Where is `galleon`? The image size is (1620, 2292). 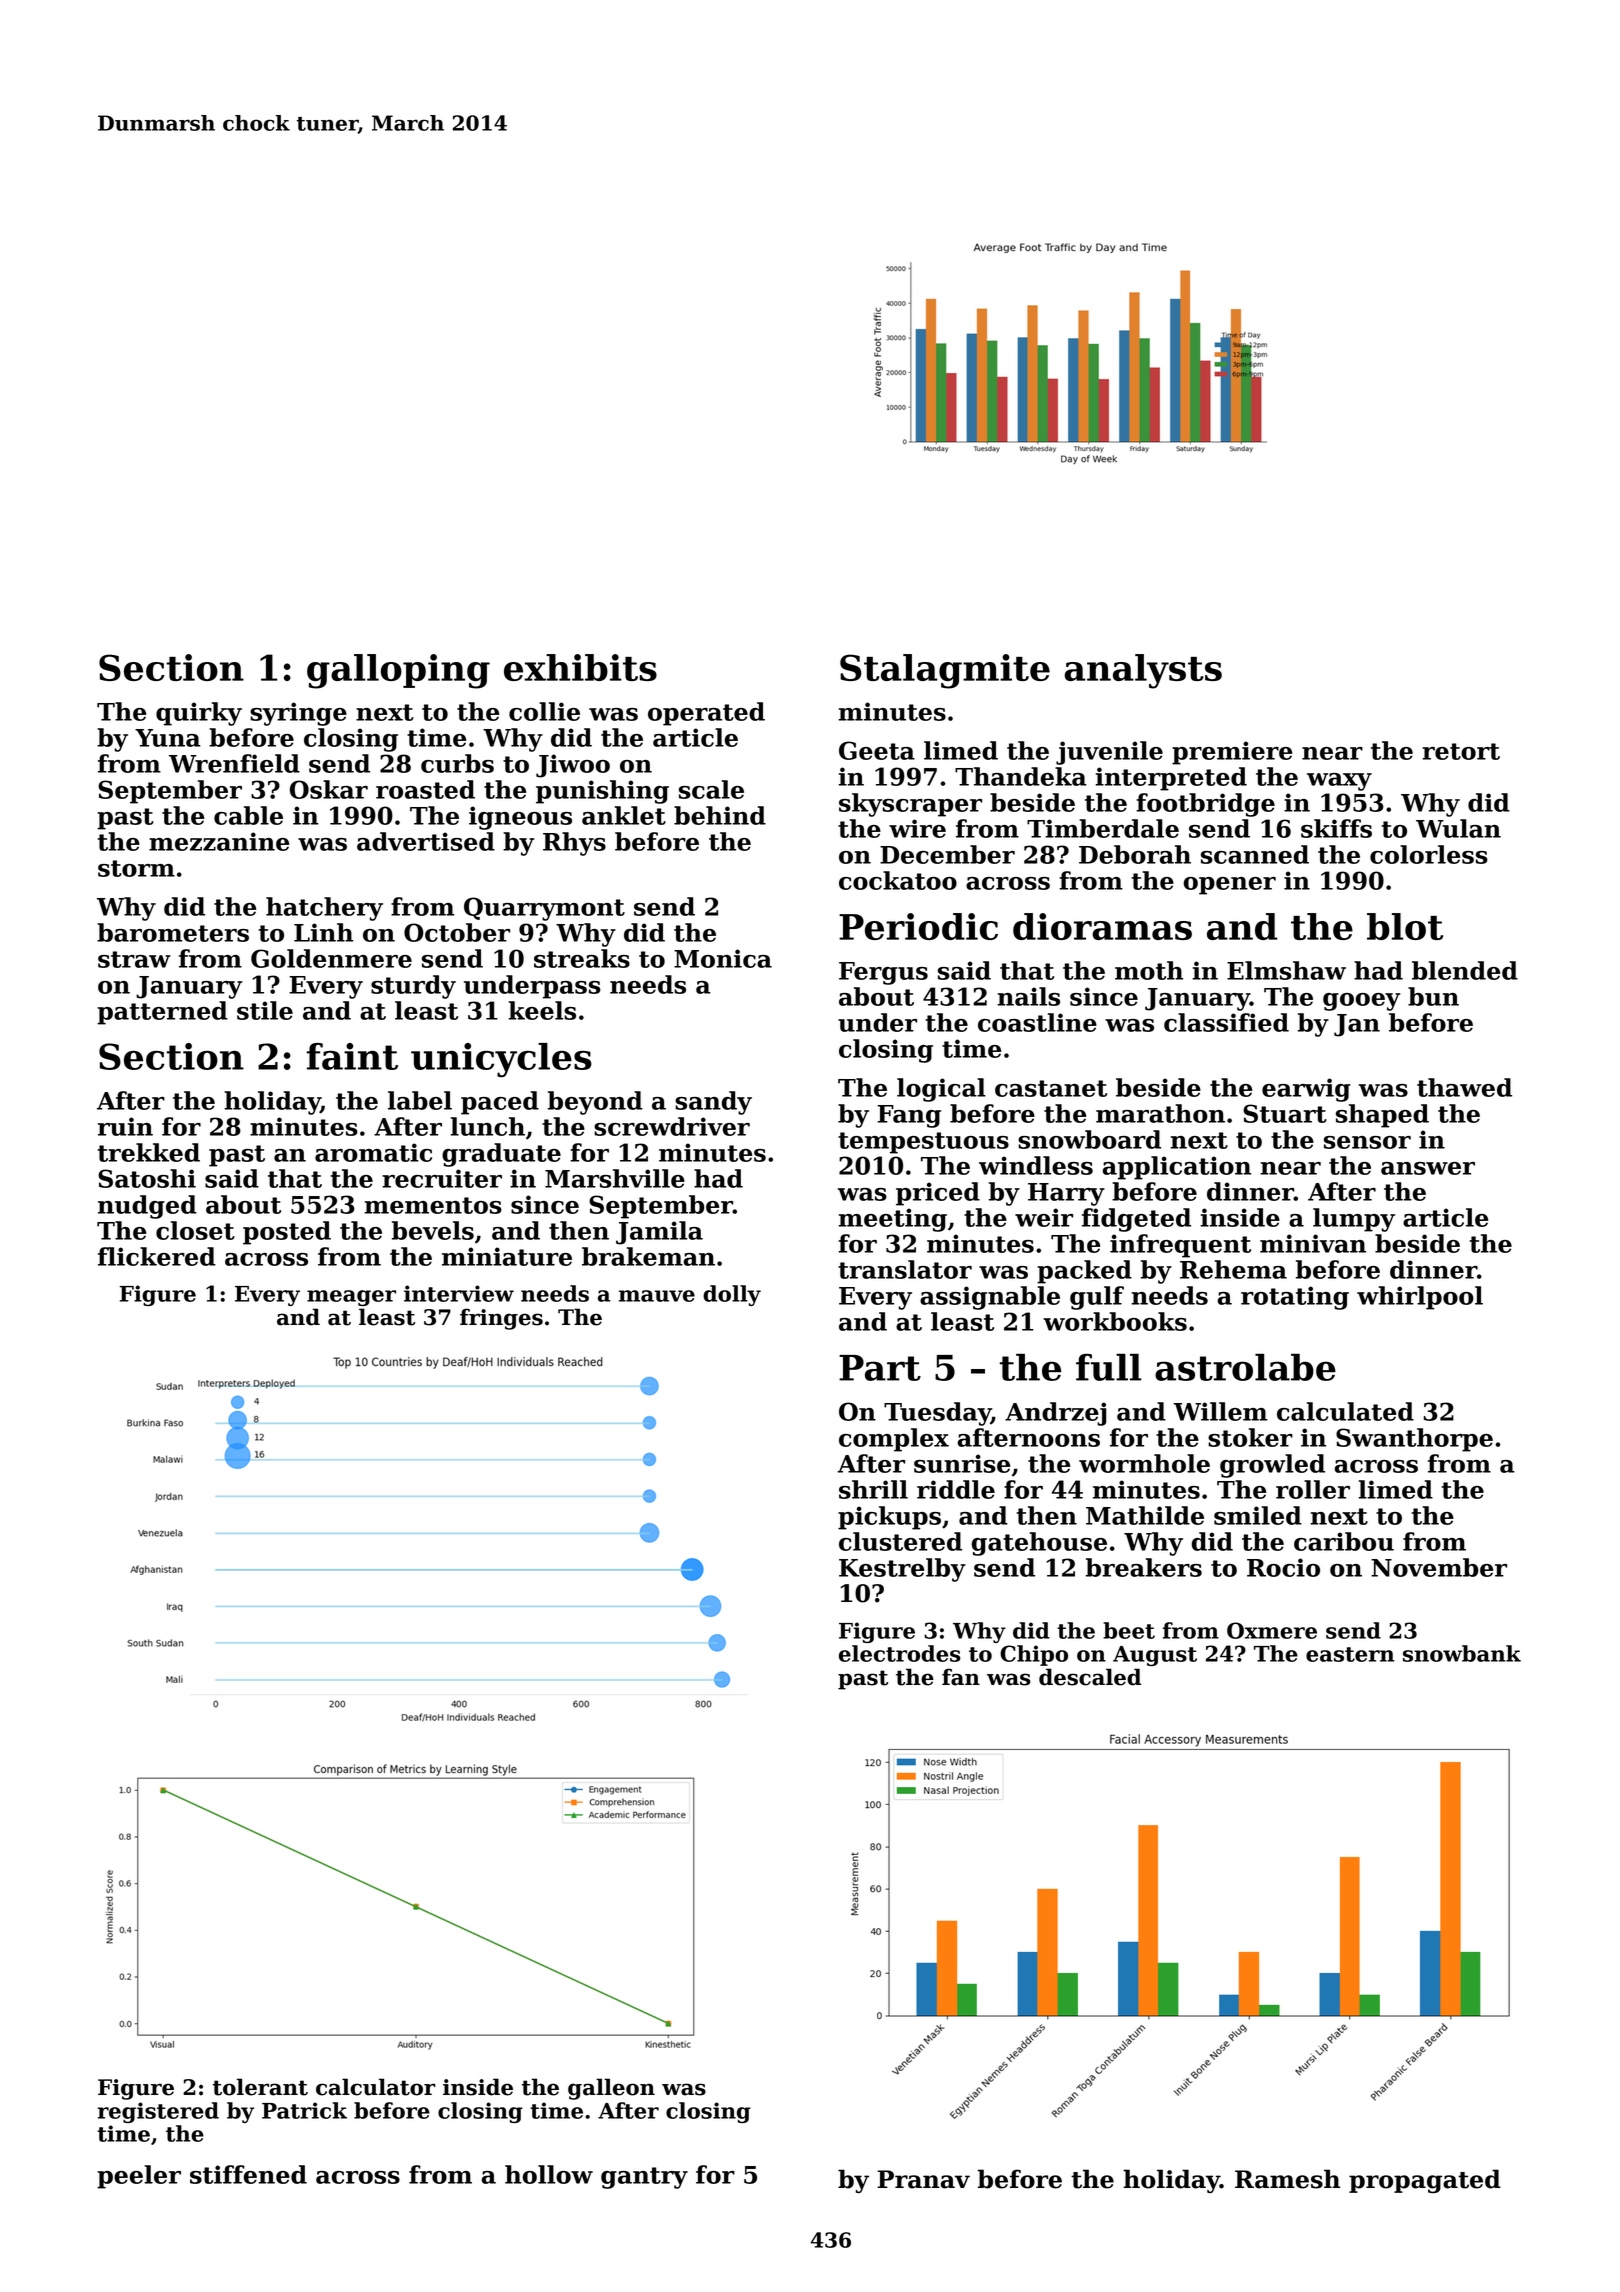 galleon is located at coordinates (611, 2089).
